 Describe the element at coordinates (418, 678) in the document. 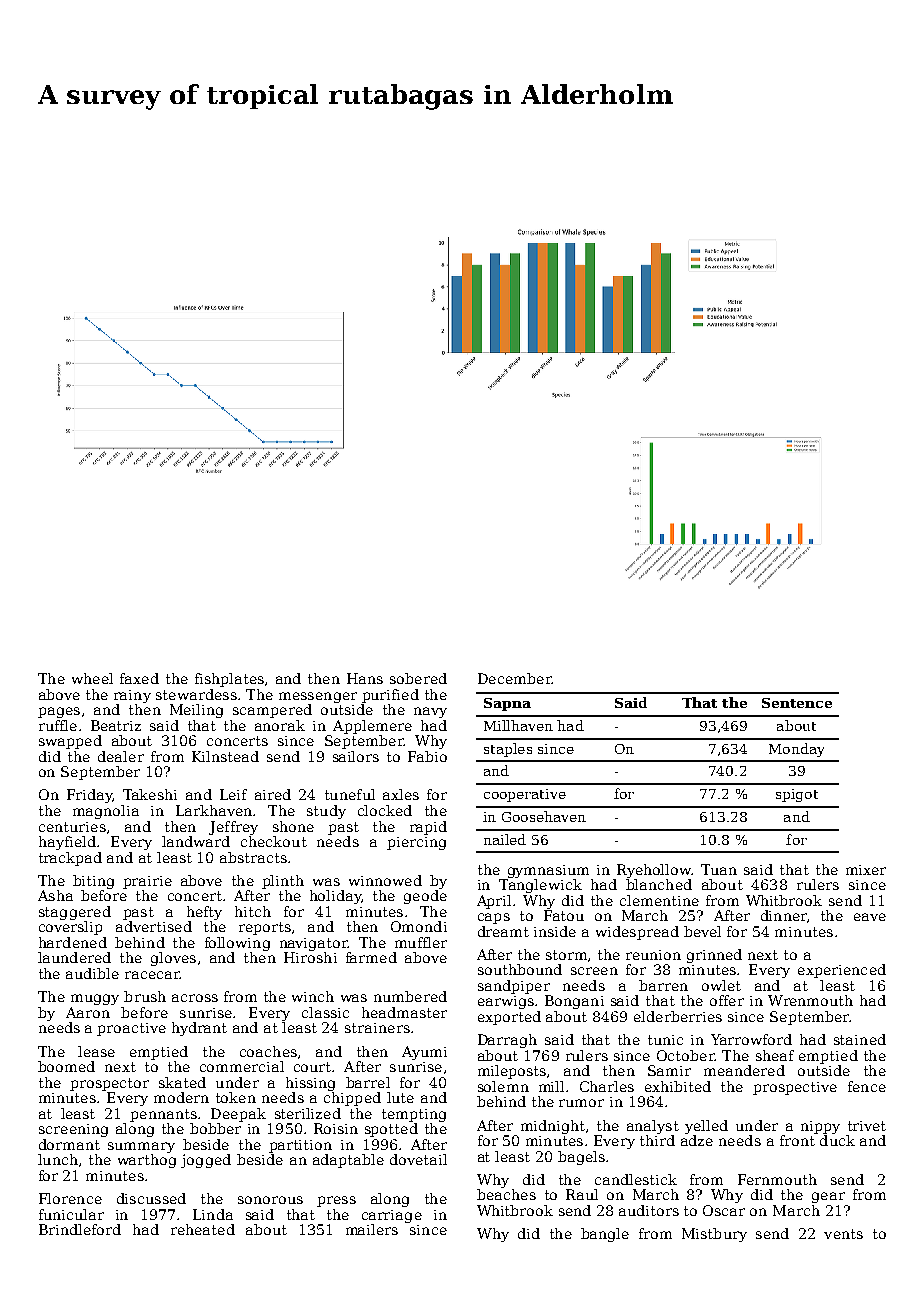

I see `sobered` at that location.
